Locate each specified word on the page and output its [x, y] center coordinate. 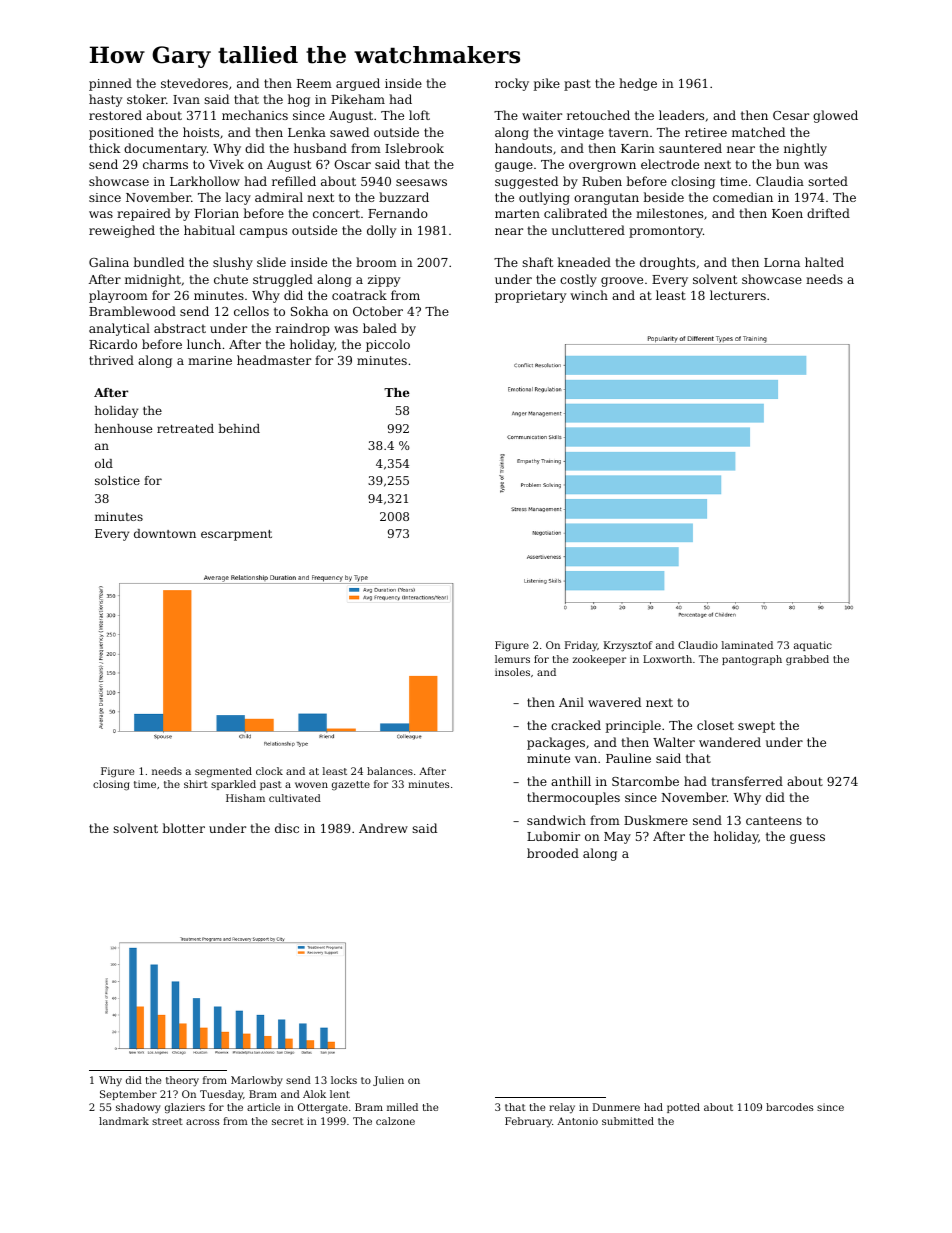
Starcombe [645, 781]
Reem [314, 83]
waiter [542, 115]
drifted [828, 213]
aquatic [813, 646]
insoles [512, 672]
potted [683, 1108]
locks [344, 1080]
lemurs [512, 659]
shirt [196, 784]
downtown [165, 533]
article [263, 1107]
